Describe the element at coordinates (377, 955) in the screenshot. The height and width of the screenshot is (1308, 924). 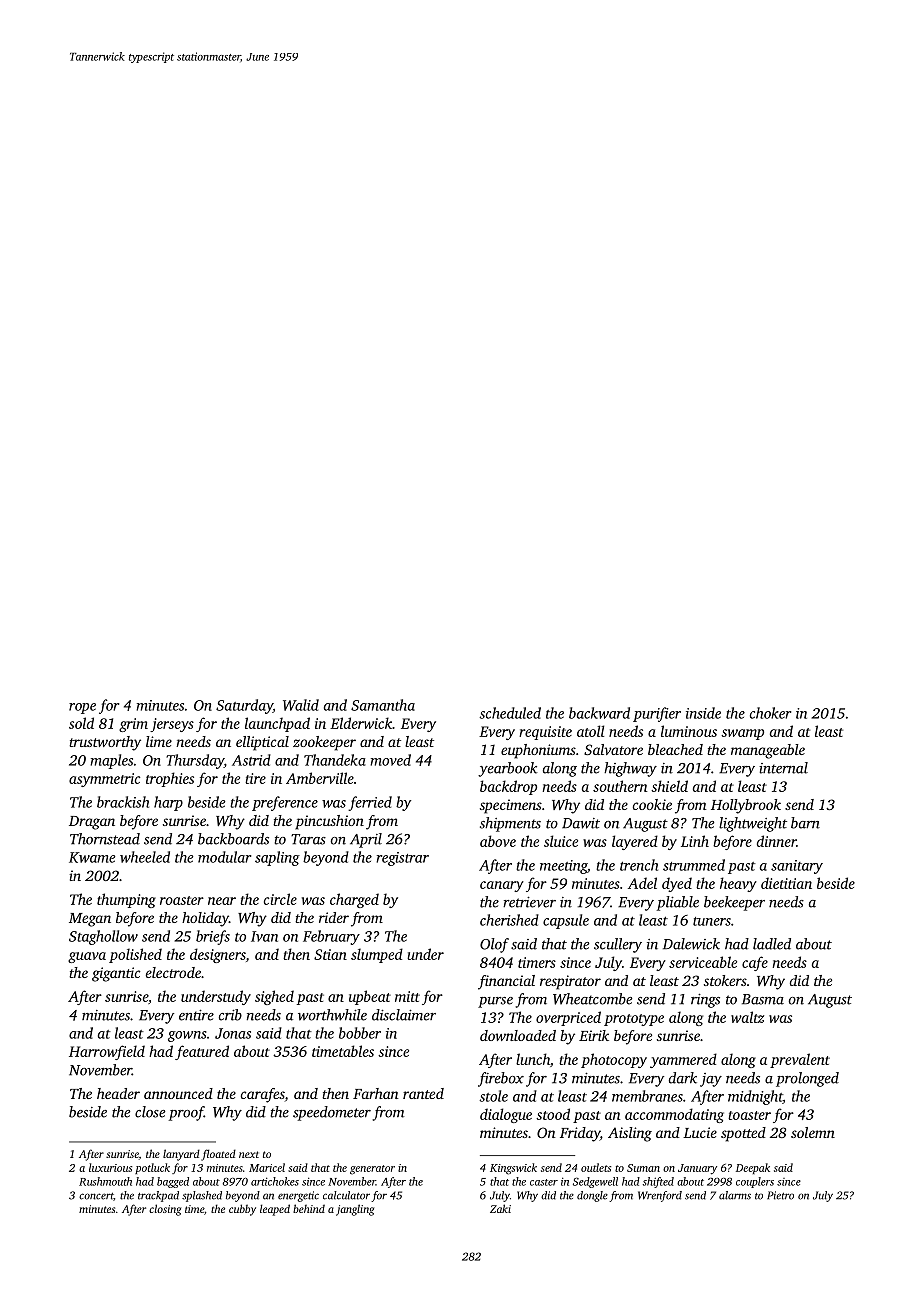
I see `slumped` at that location.
